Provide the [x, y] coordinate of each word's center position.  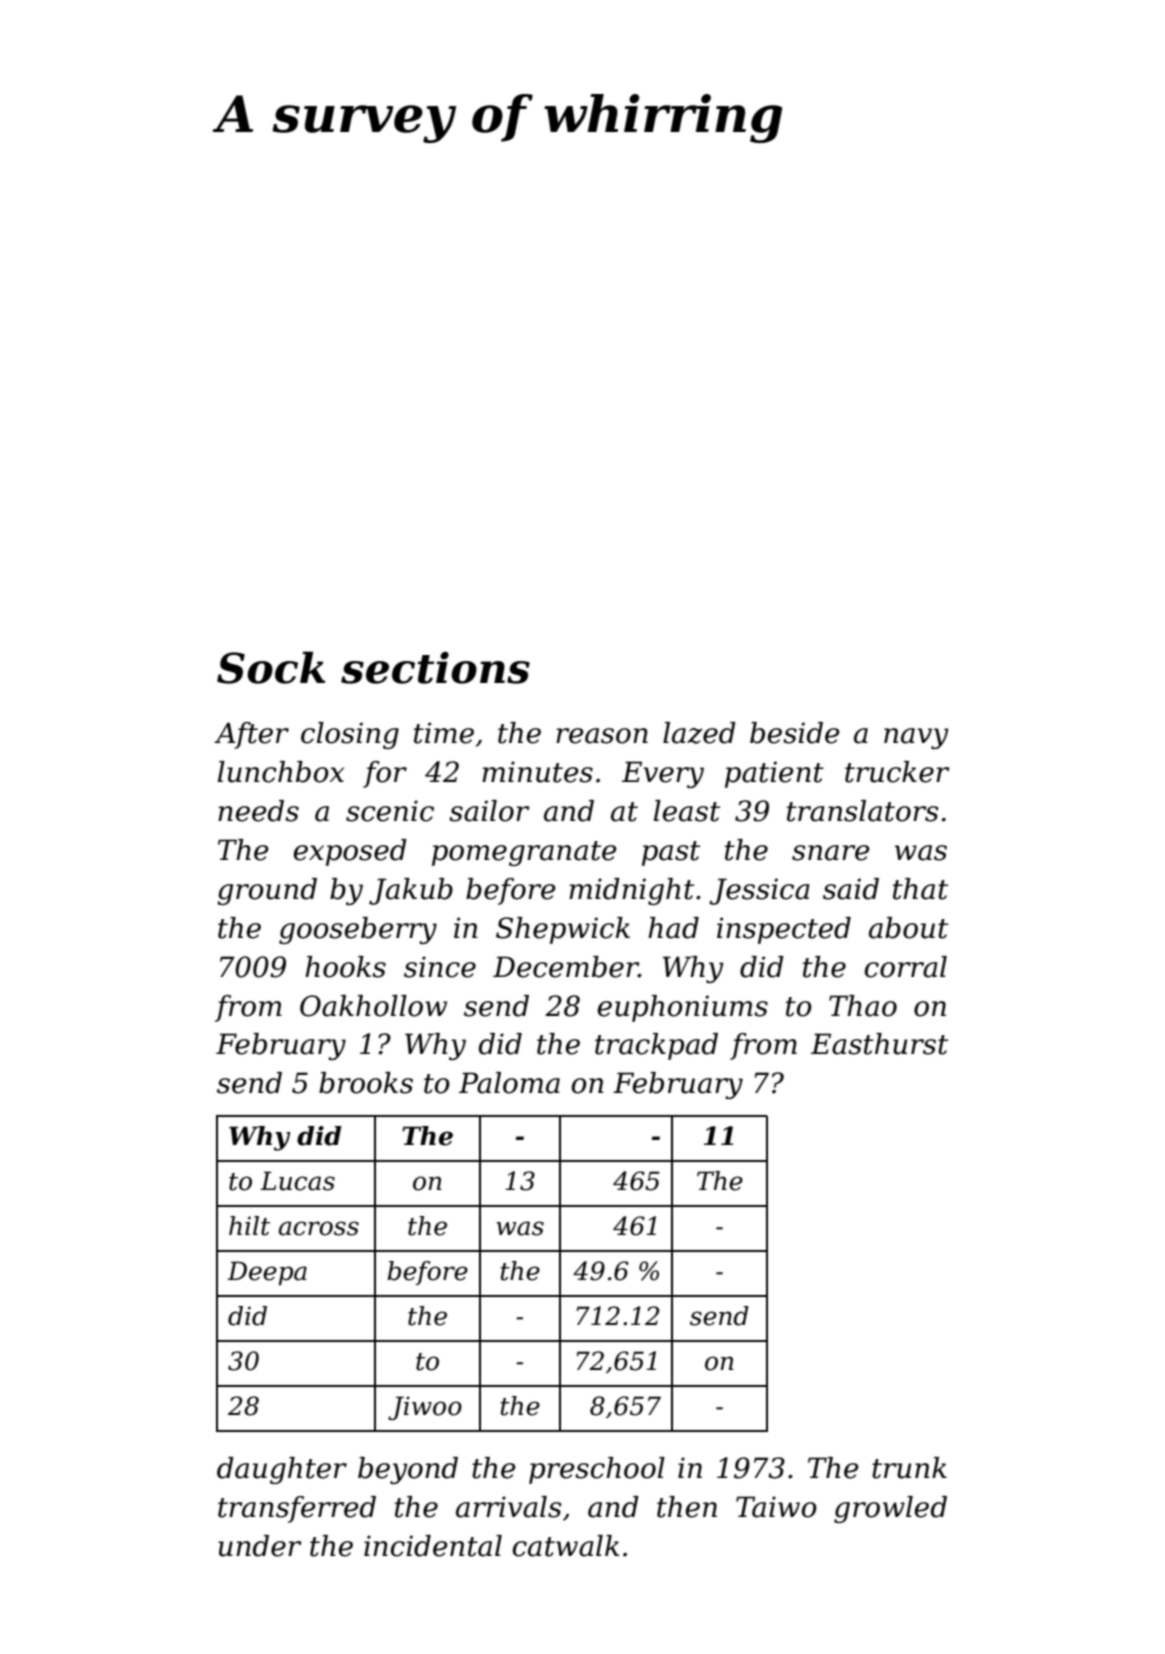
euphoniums [683, 1008]
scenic [390, 811]
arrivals [508, 1507]
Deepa [267, 1273]
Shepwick [563, 930]
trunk [909, 1468]
